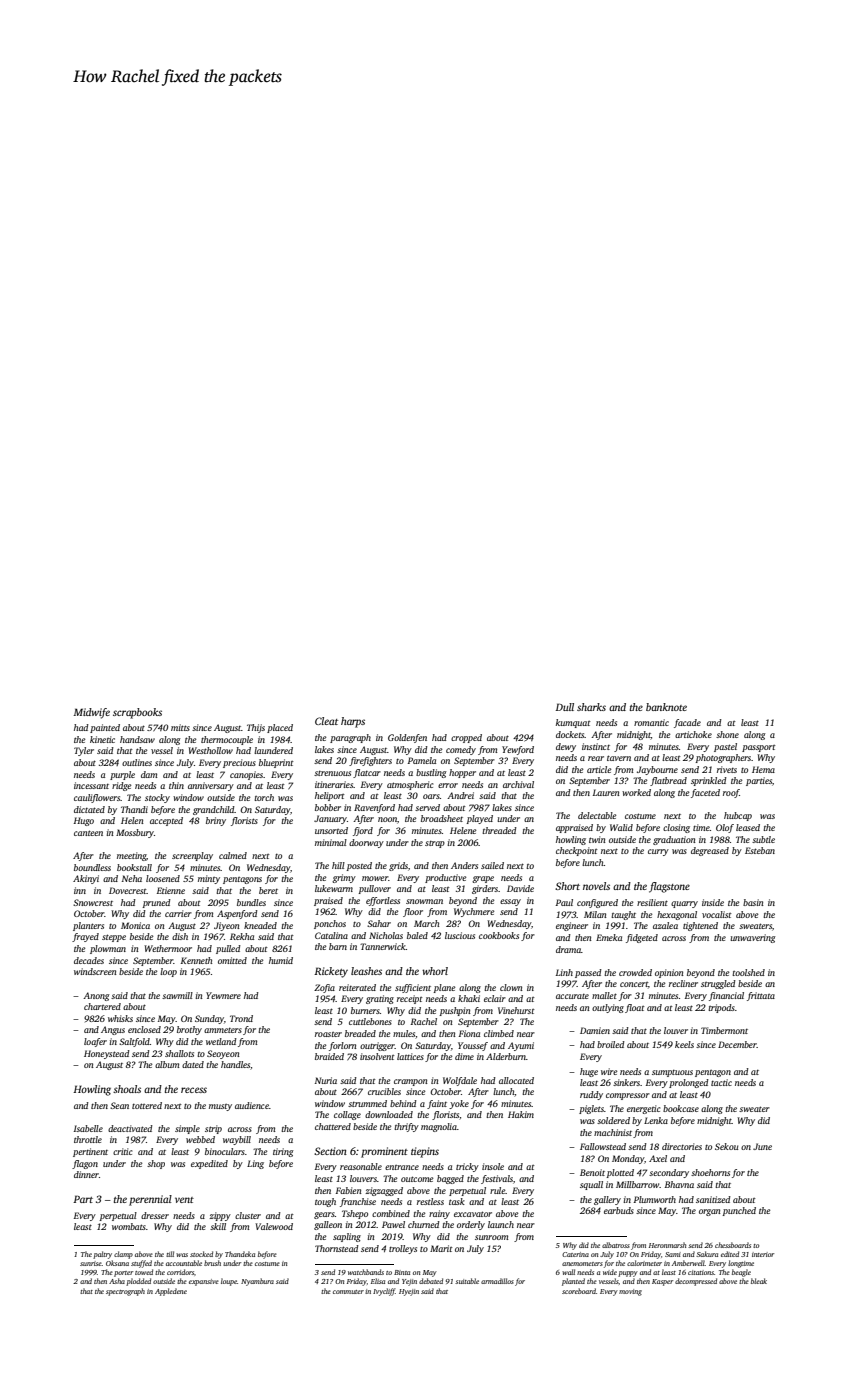 The height and width of the screenshot is (1400, 849). Describe the element at coordinates (93, 902) in the screenshot. I see `Snowcrest` at that location.
